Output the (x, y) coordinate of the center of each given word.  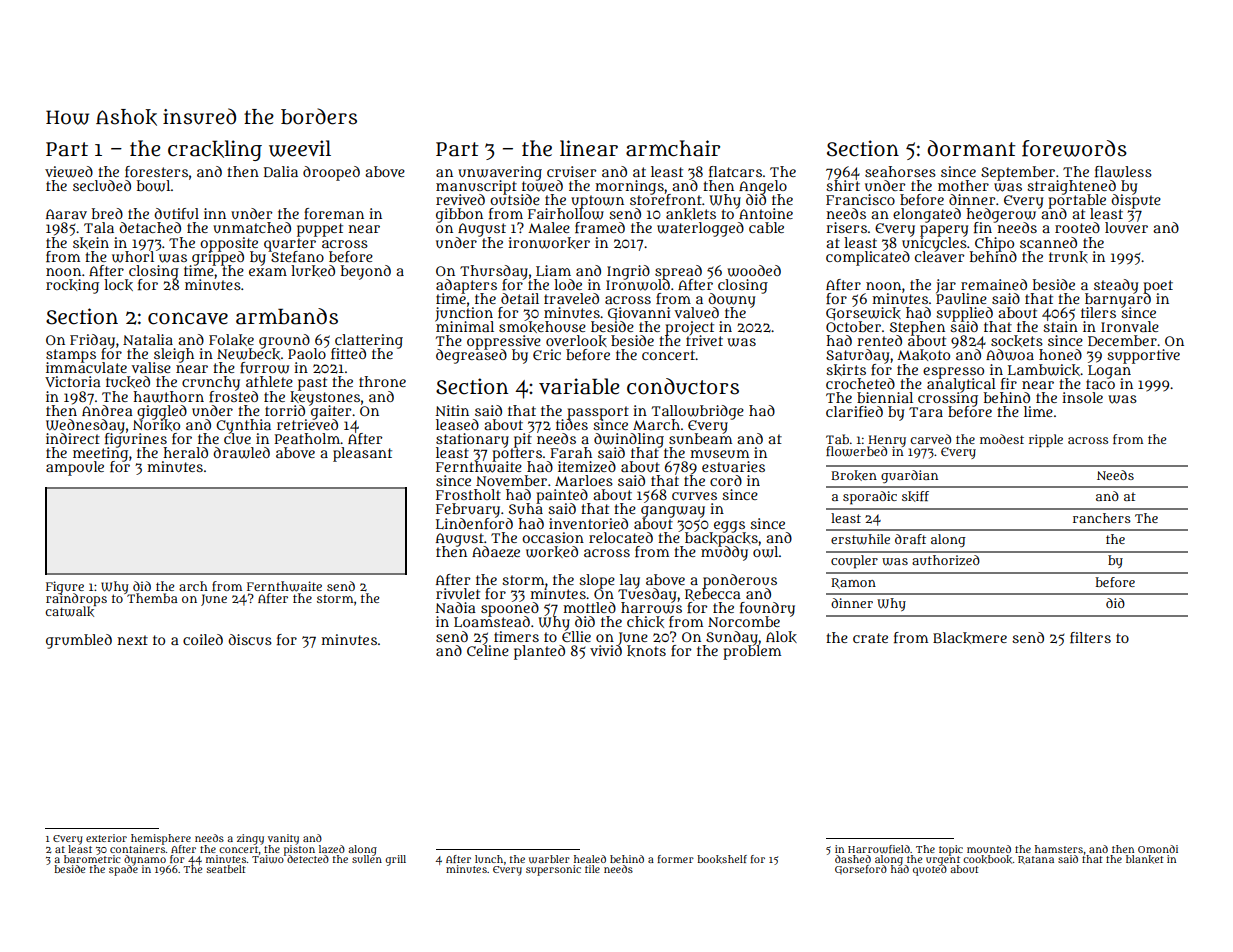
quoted (930, 870)
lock (118, 285)
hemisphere (161, 839)
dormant (971, 148)
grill (395, 860)
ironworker (549, 243)
